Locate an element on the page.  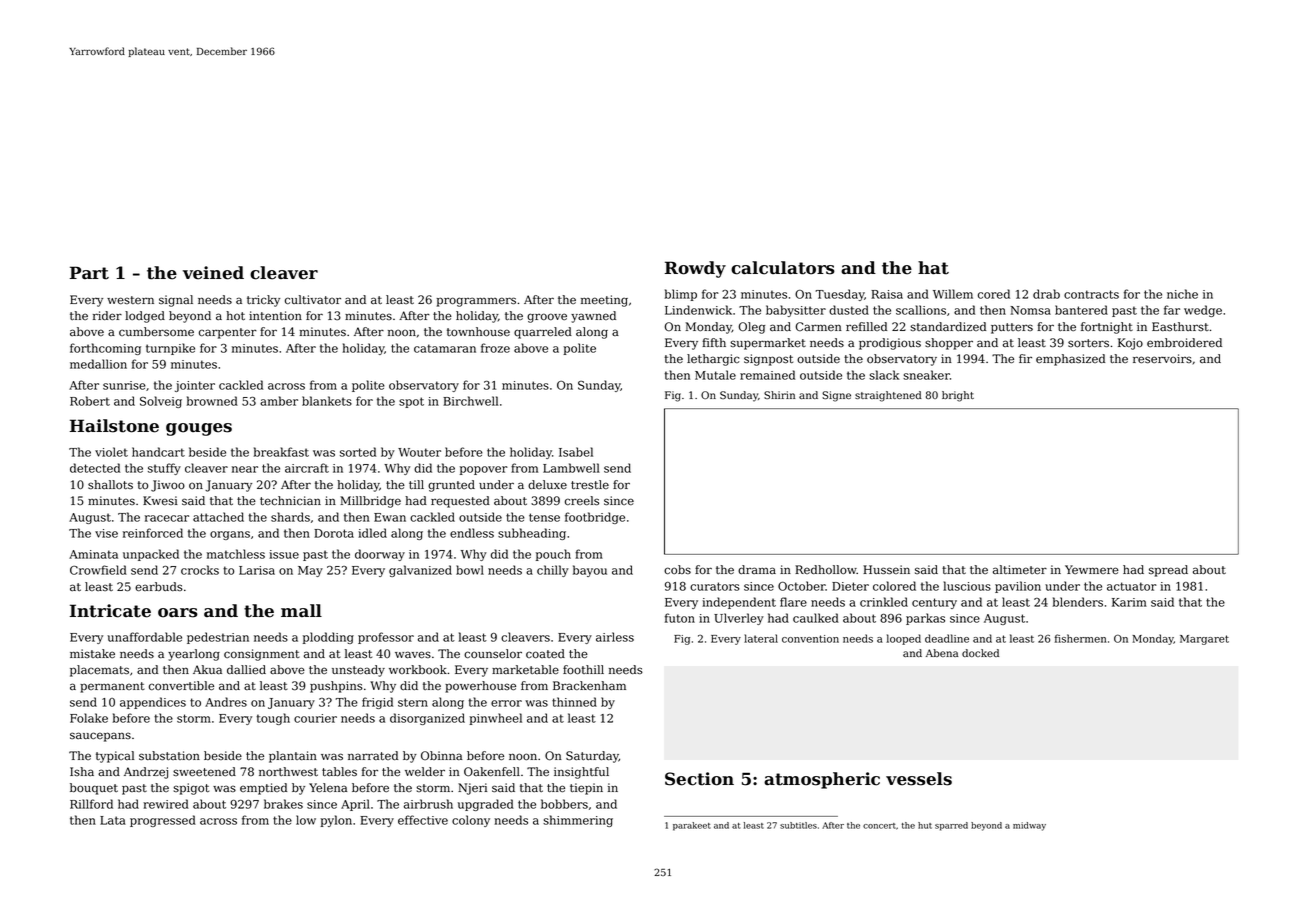
spread is located at coordinates (1168, 571).
